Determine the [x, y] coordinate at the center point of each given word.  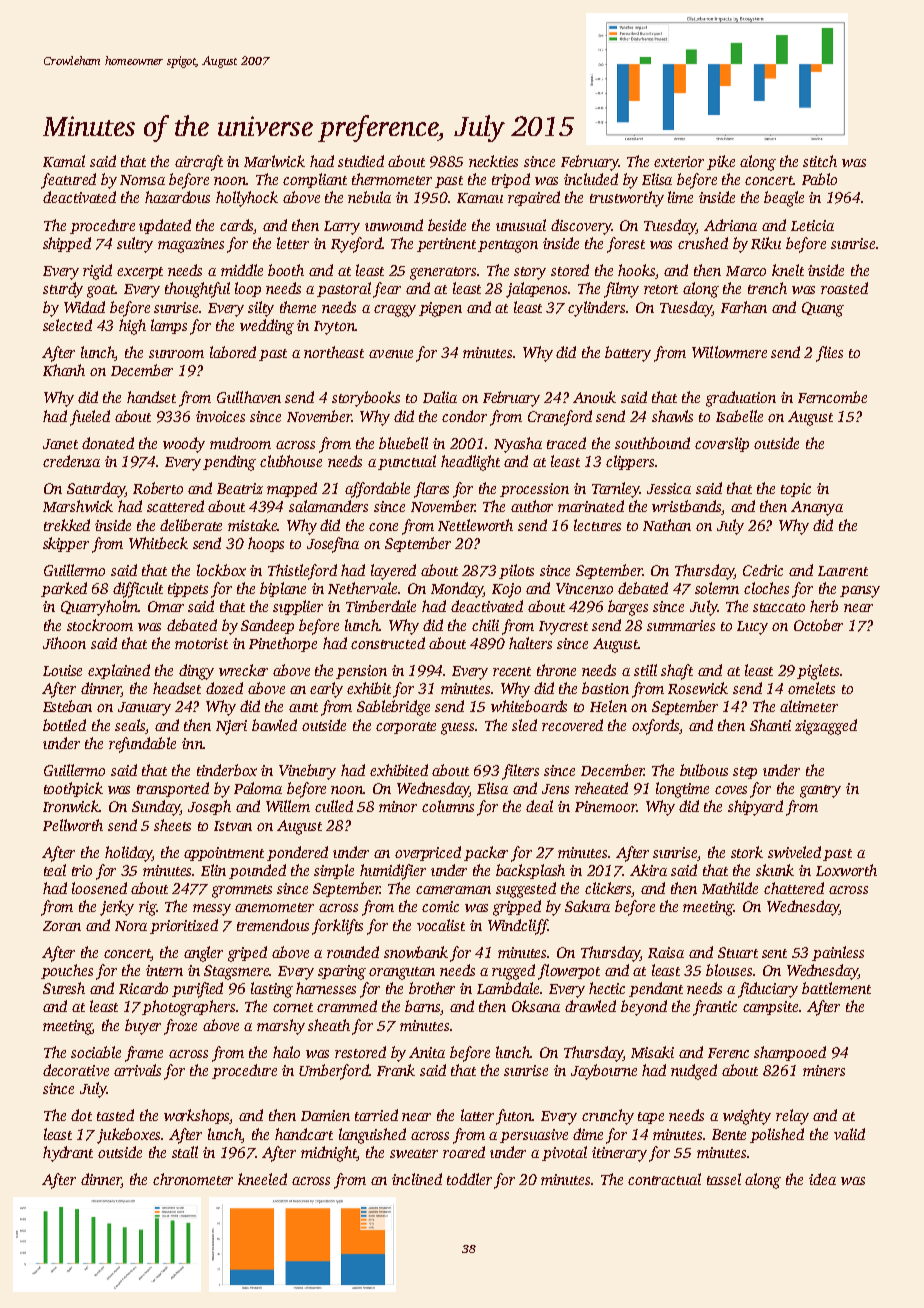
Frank [396, 1070]
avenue [391, 354]
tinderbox [227, 770]
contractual [664, 1179]
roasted [844, 288]
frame [144, 1054]
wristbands [687, 507]
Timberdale [381, 606]
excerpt [140, 273]
